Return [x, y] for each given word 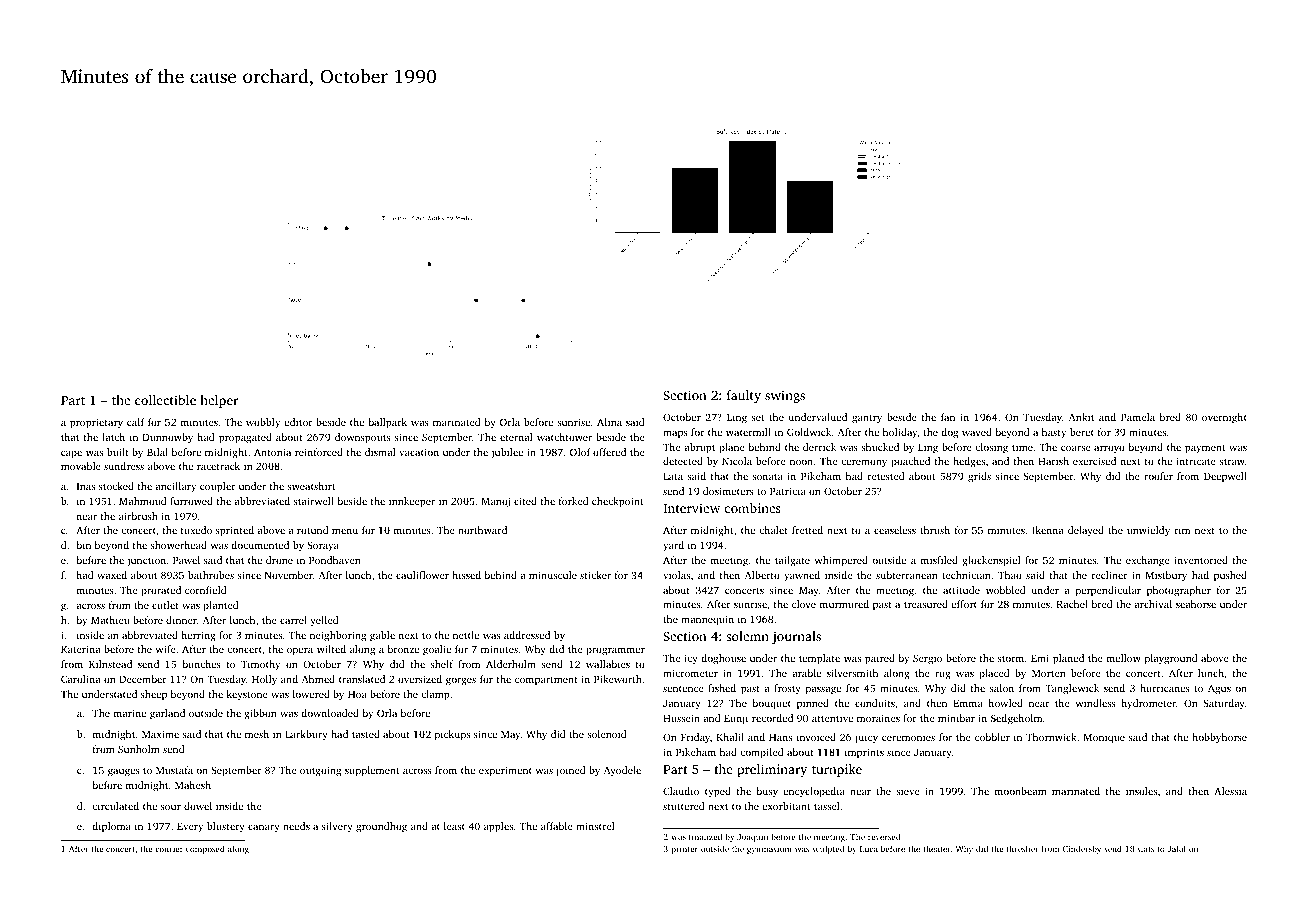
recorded [772, 718]
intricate [1196, 461]
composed [205, 849]
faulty [744, 396]
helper [219, 401]
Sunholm [139, 749]
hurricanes [1165, 688]
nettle [466, 635]
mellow [1124, 658]
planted [220, 606]
